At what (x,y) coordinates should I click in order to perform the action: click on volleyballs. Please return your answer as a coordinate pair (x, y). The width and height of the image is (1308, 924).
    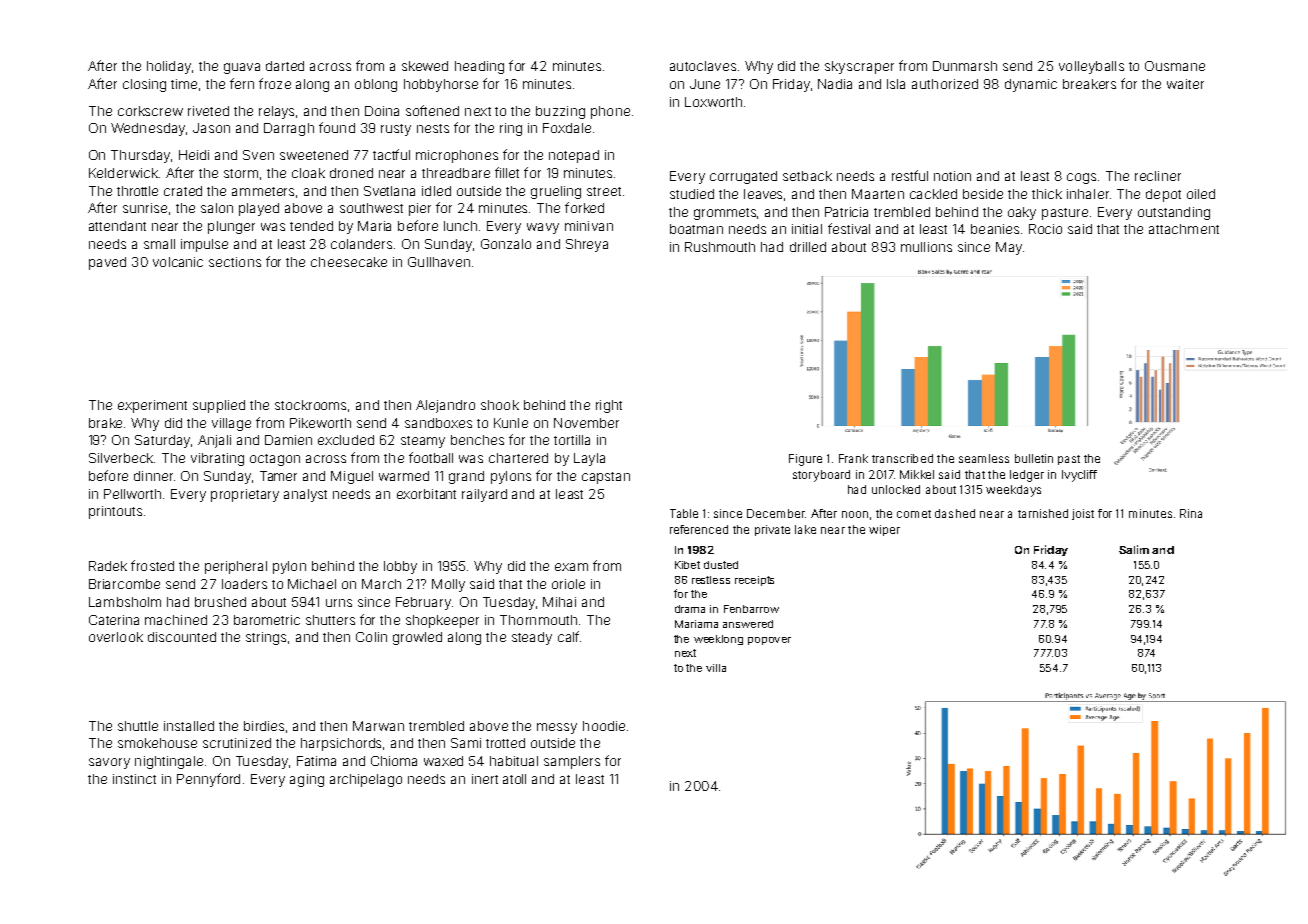
    Looking at the image, I should click on (1091, 67).
